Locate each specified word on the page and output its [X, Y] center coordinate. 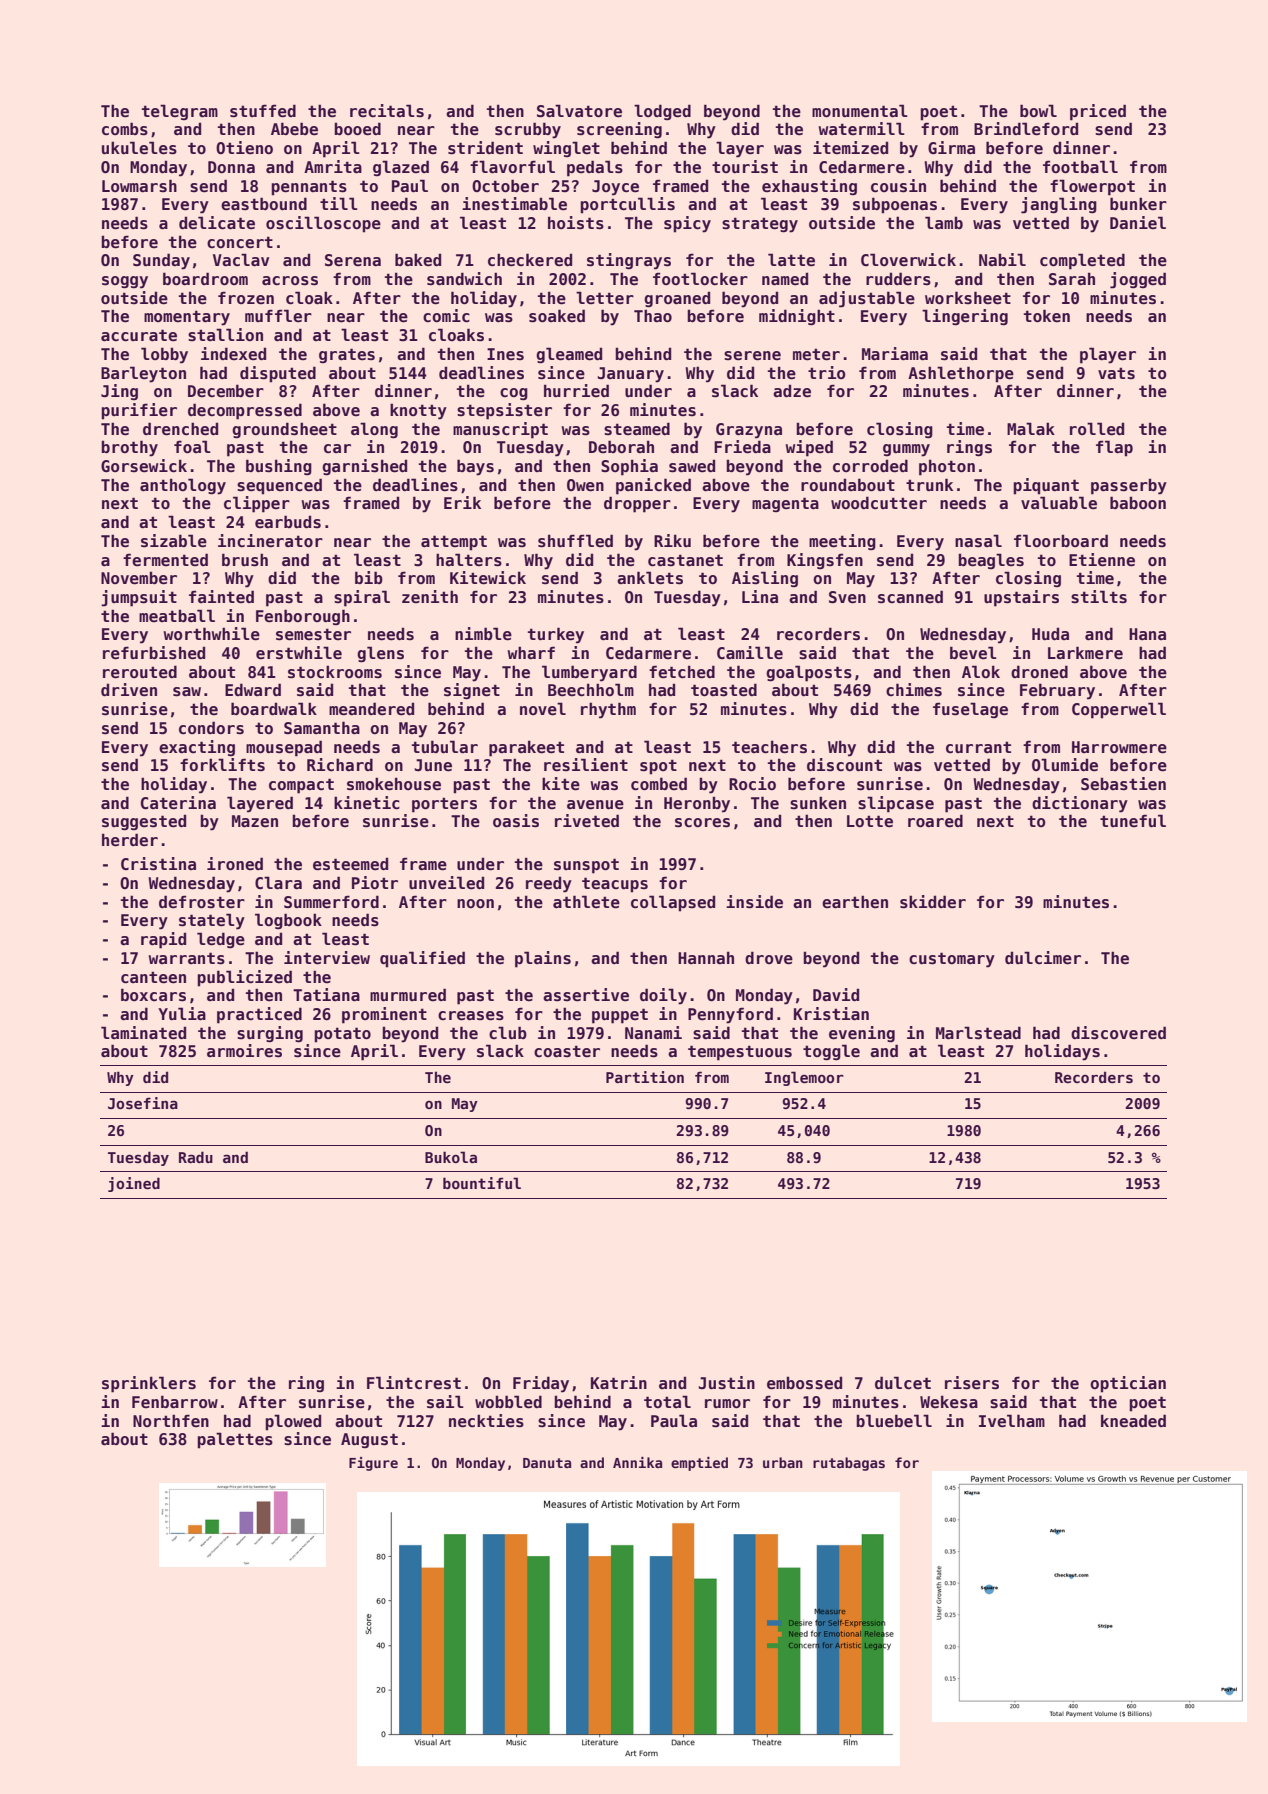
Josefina [143, 1103]
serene [752, 356]
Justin [726, 1383]
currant [978, 747]
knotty [418, 411]
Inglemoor [804, 1078]
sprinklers [149, 1384]
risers [972, 1383]
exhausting [809, 187]
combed [659, 784]
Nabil [1002, 259]
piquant [1046, 486]
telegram [180, 112]
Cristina [158, 864]
